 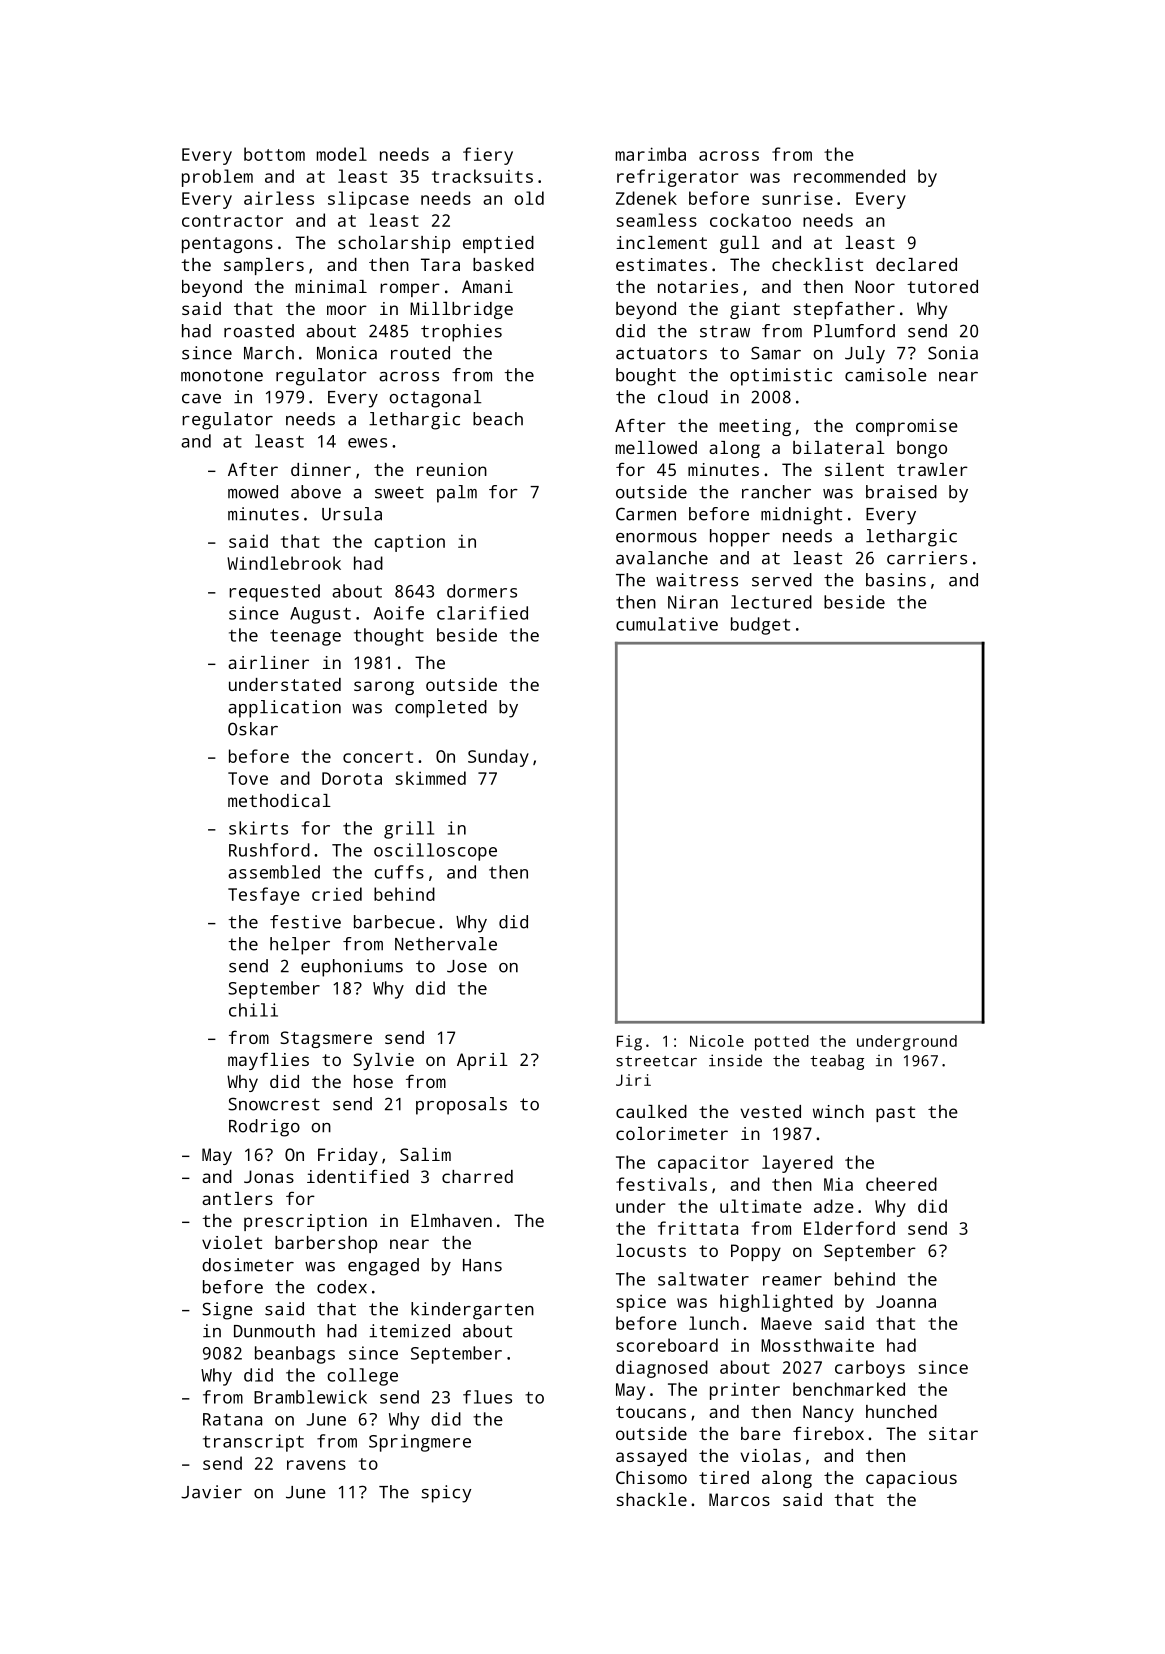 I want to click on Elderford, so click(x=849, y=1228).
